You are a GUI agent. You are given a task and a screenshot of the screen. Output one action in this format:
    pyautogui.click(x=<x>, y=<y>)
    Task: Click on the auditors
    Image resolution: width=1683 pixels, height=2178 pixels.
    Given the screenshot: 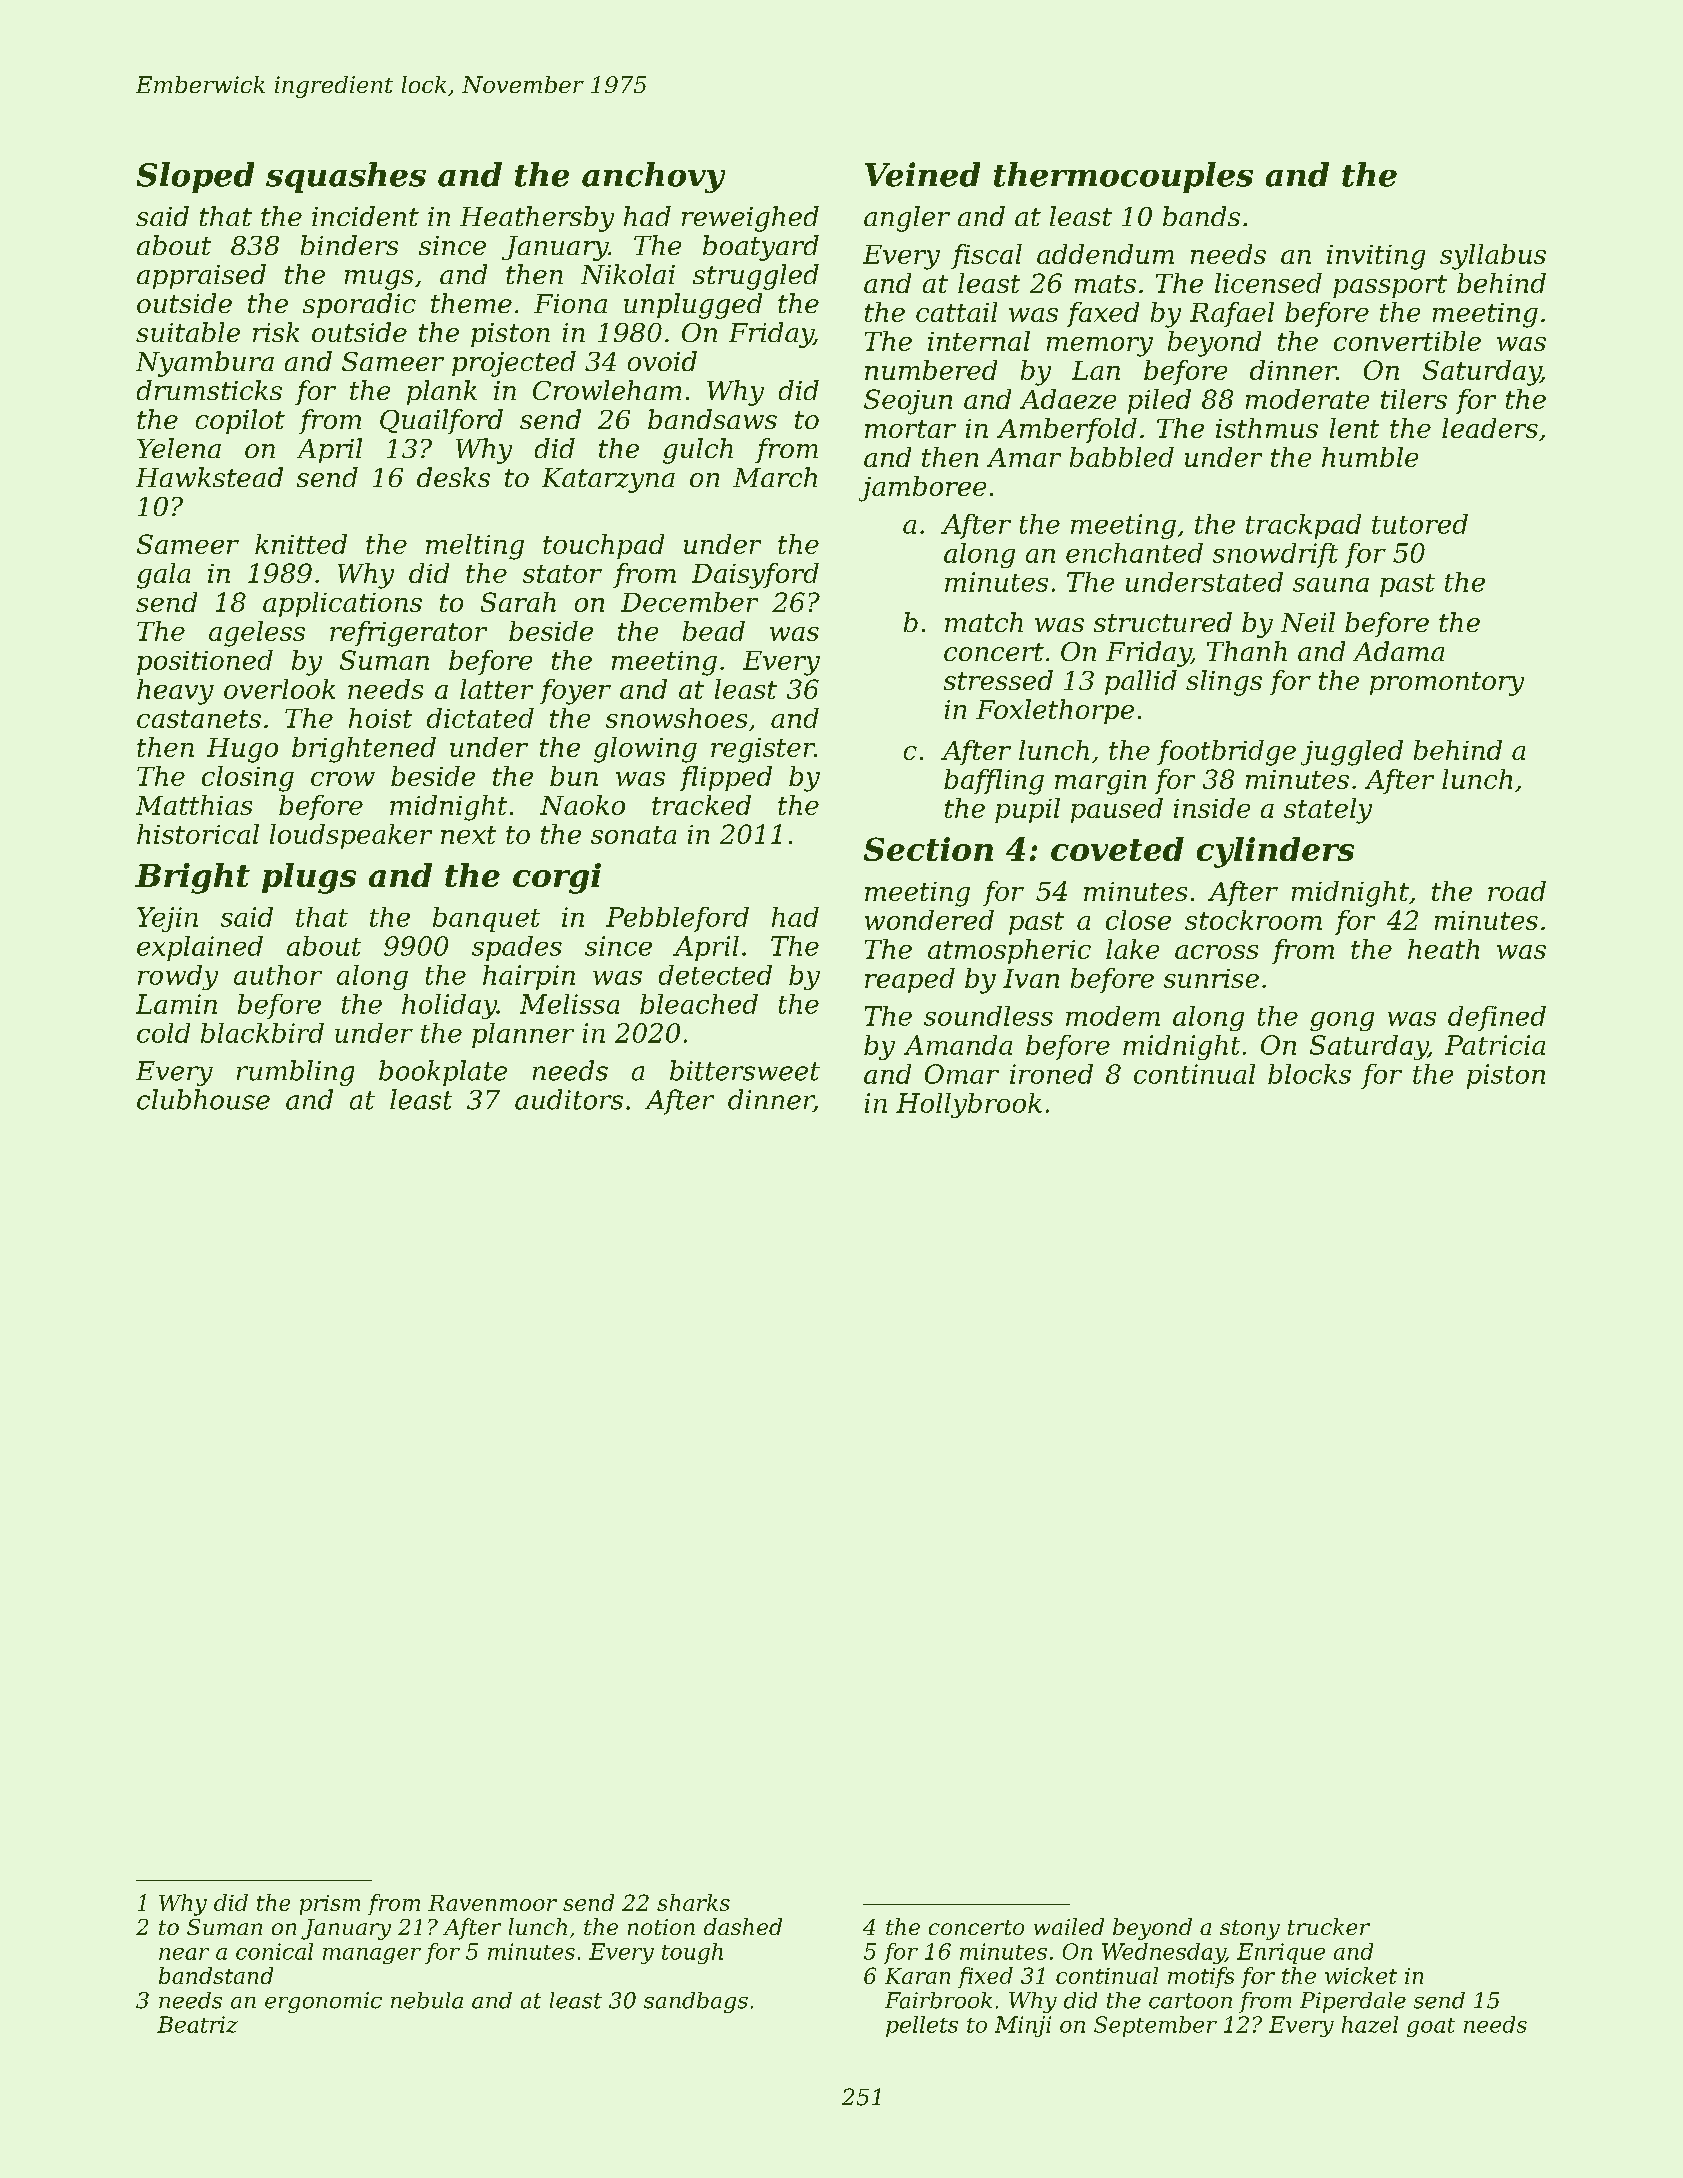 What is the action you would take?
    pyautogui.click(x=569, y=1099)
